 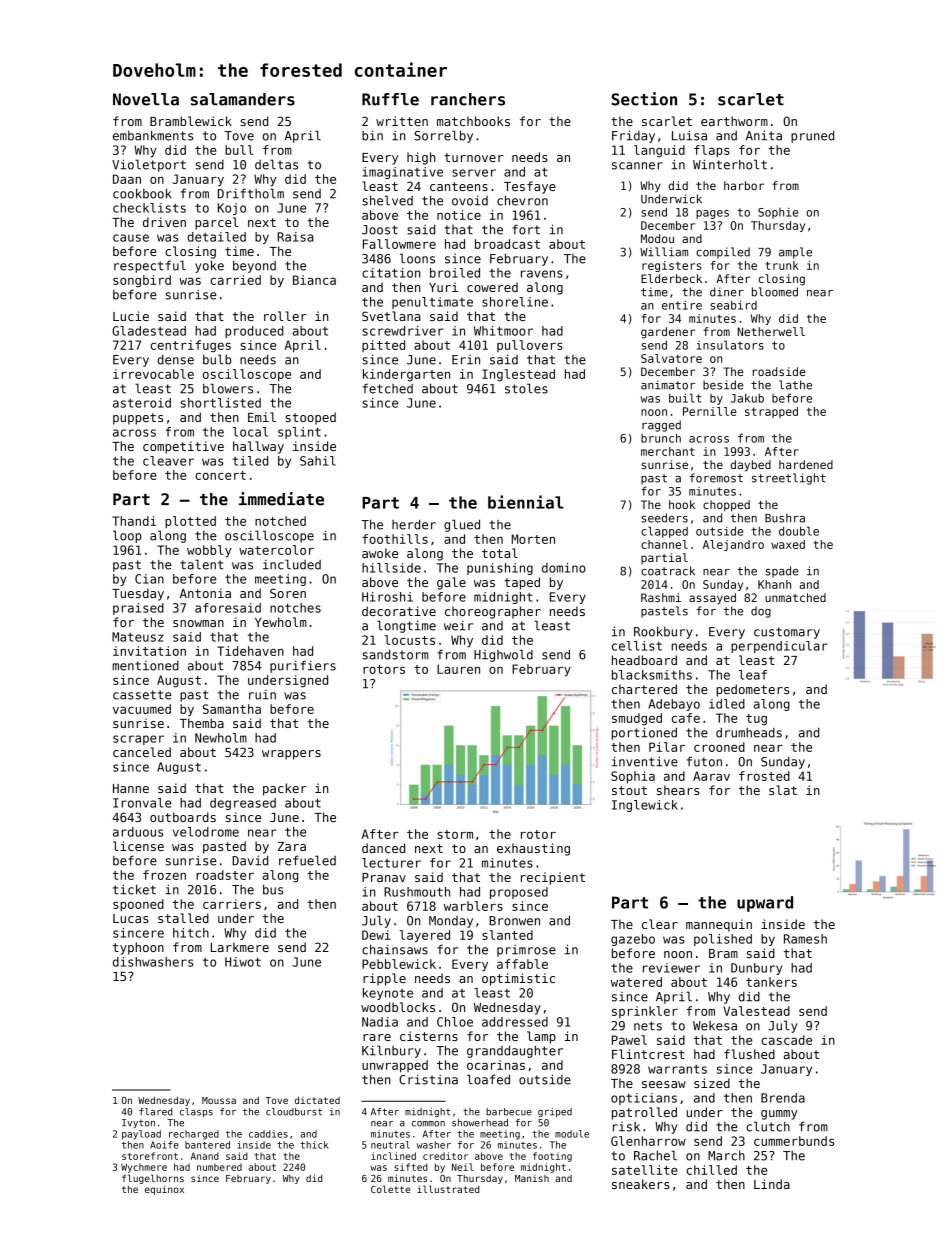 I want to click on wrappers, so click(x=291, y=755).
